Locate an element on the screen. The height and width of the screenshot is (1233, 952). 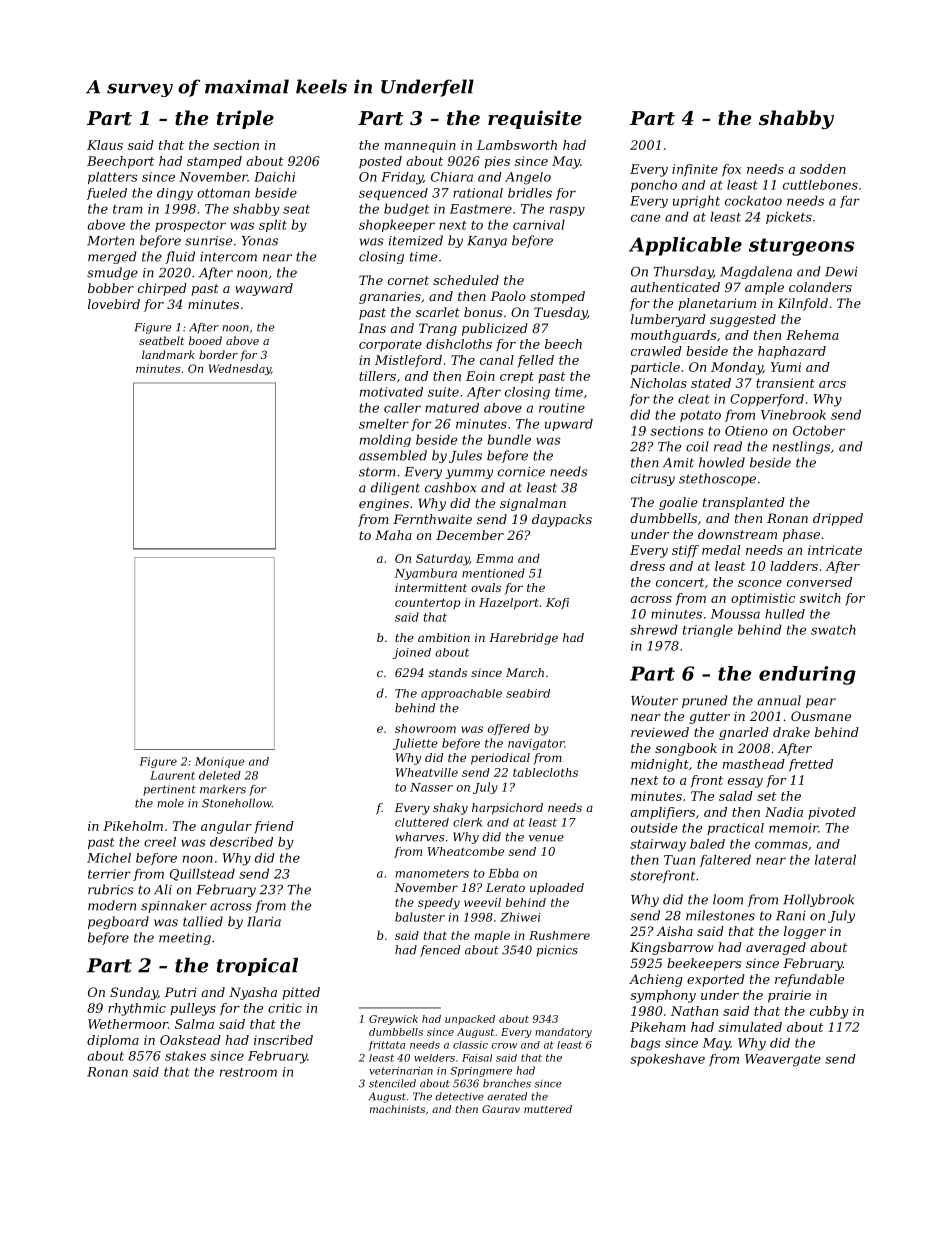
Inas is located at coordinates (372, 328).
